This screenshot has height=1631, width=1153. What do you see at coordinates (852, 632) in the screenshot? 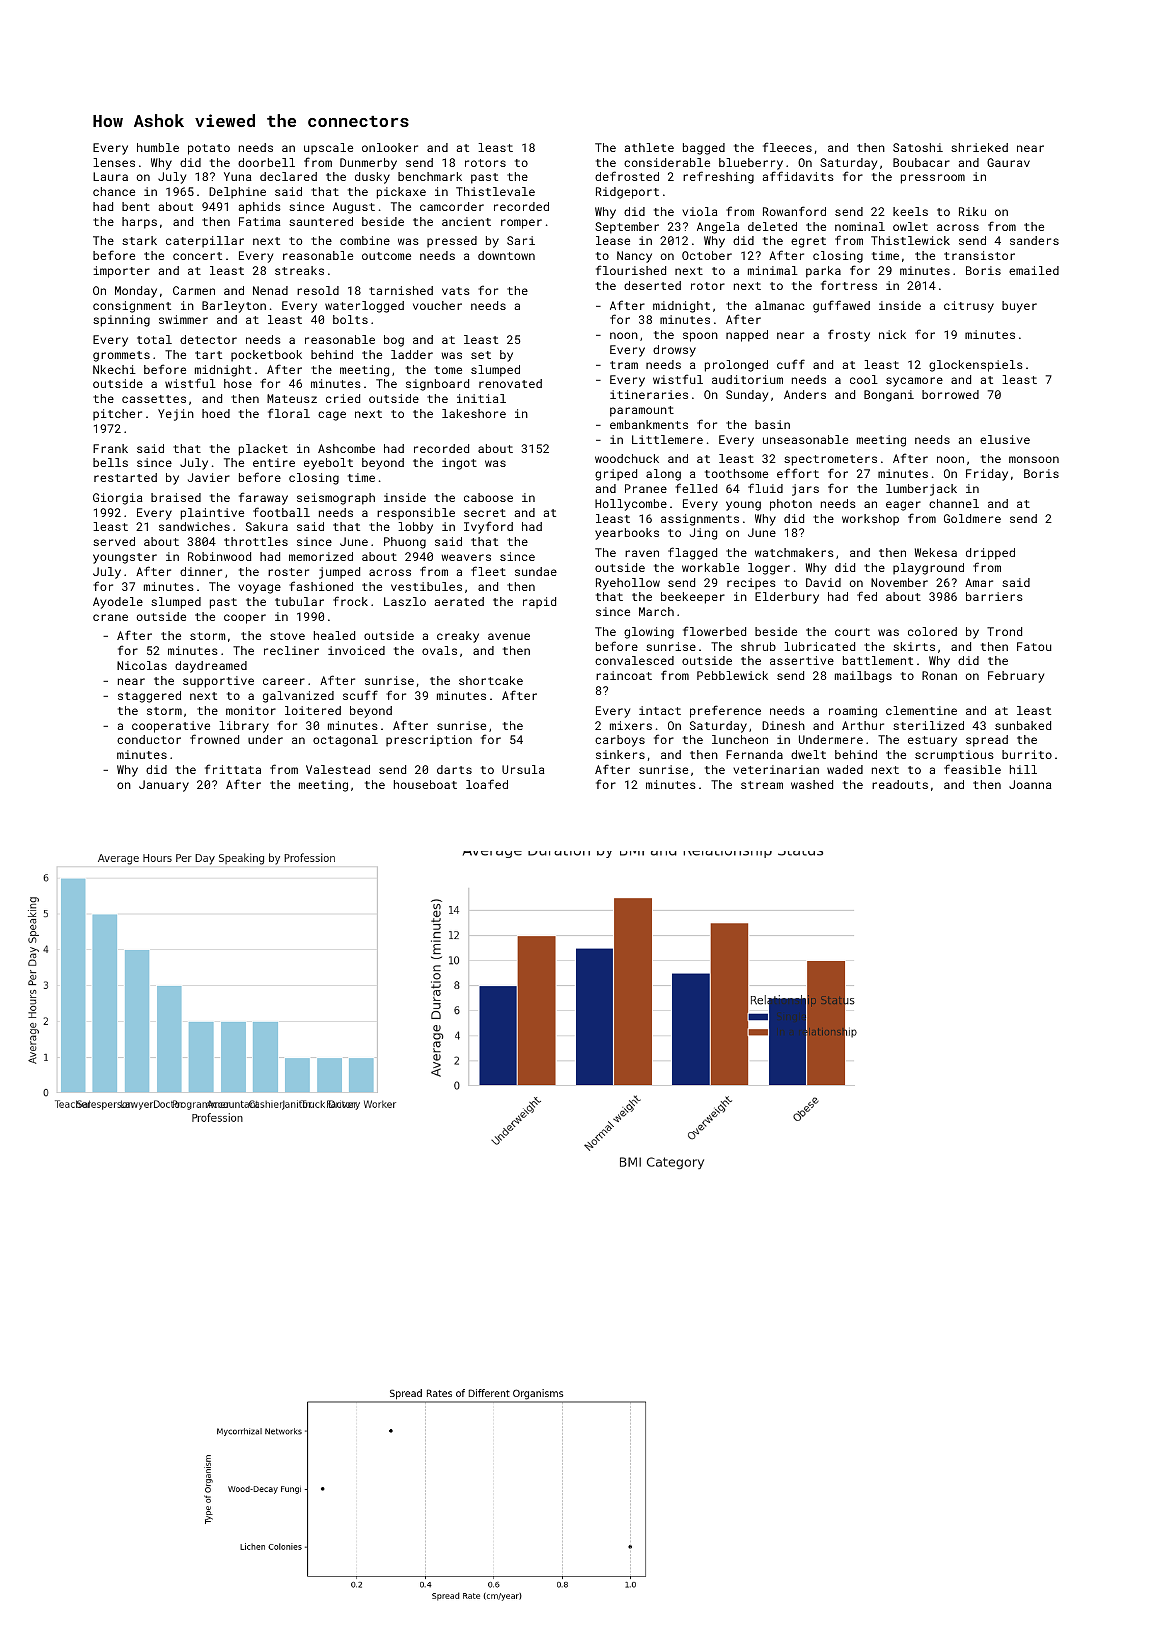
I see `court` at bounding box center [852, 632].
